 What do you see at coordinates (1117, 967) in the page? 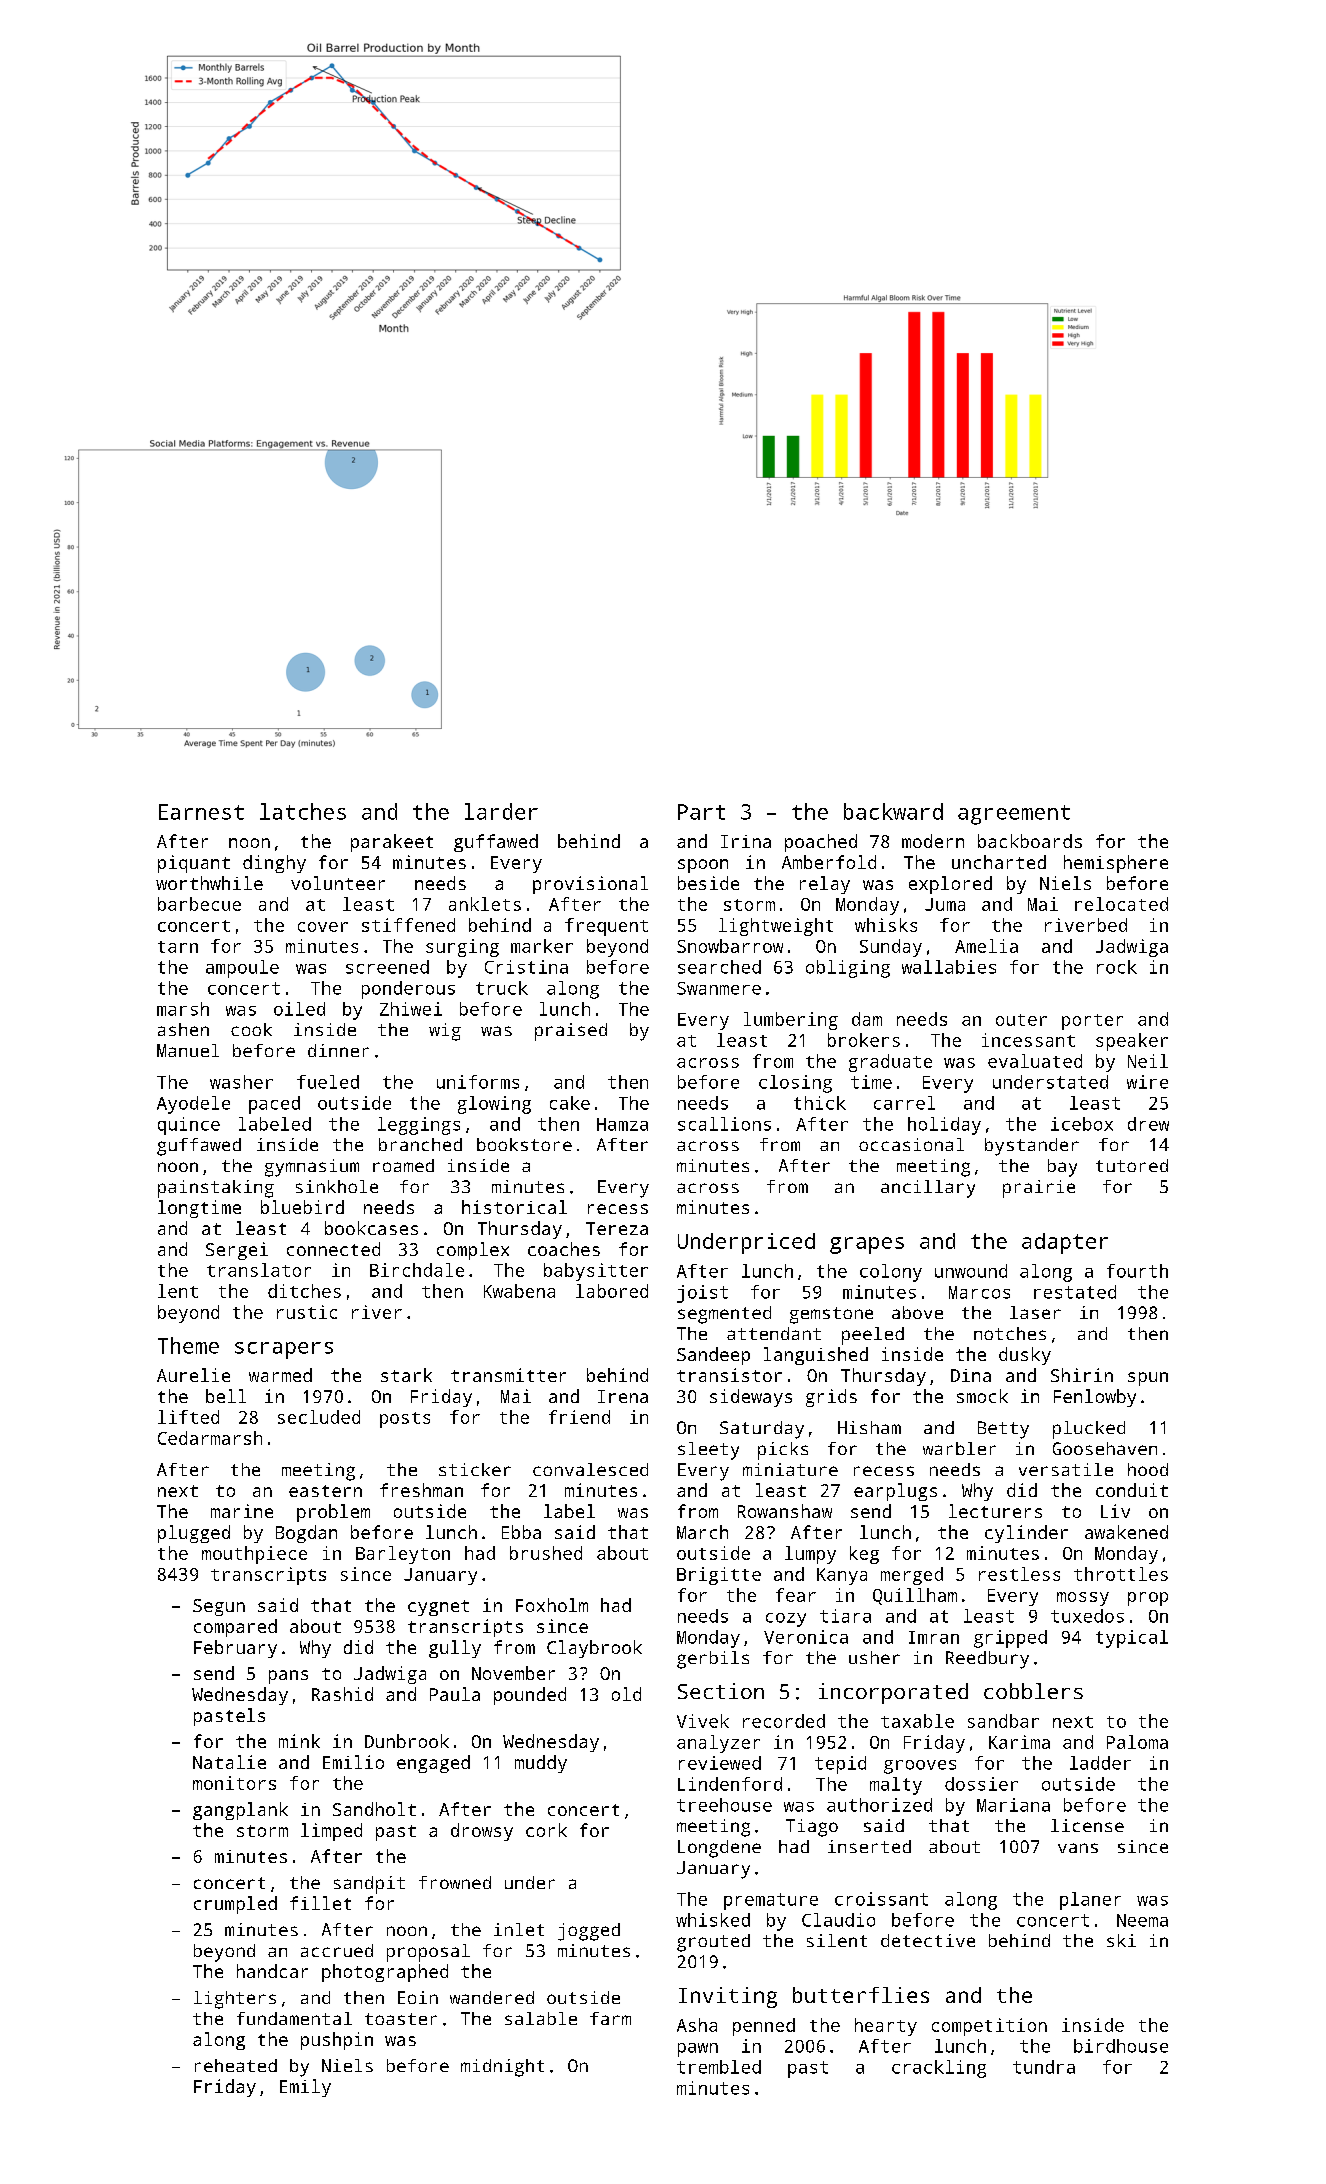
I see `rock` at bounding box center [1117, 967].
